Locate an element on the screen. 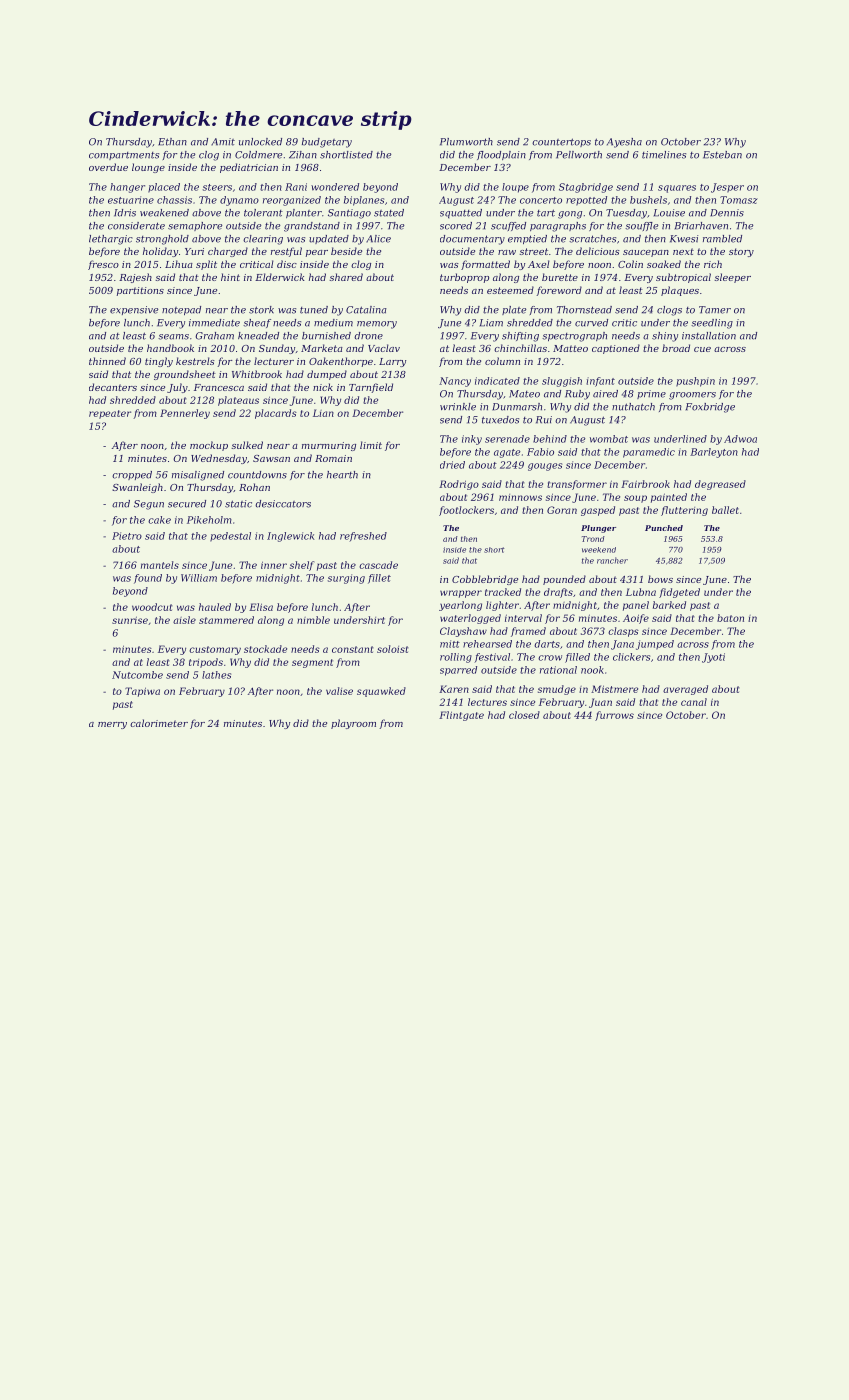 This screenshot has width=849, height=1400. Plumworth is located at coordinates (466, 142).
